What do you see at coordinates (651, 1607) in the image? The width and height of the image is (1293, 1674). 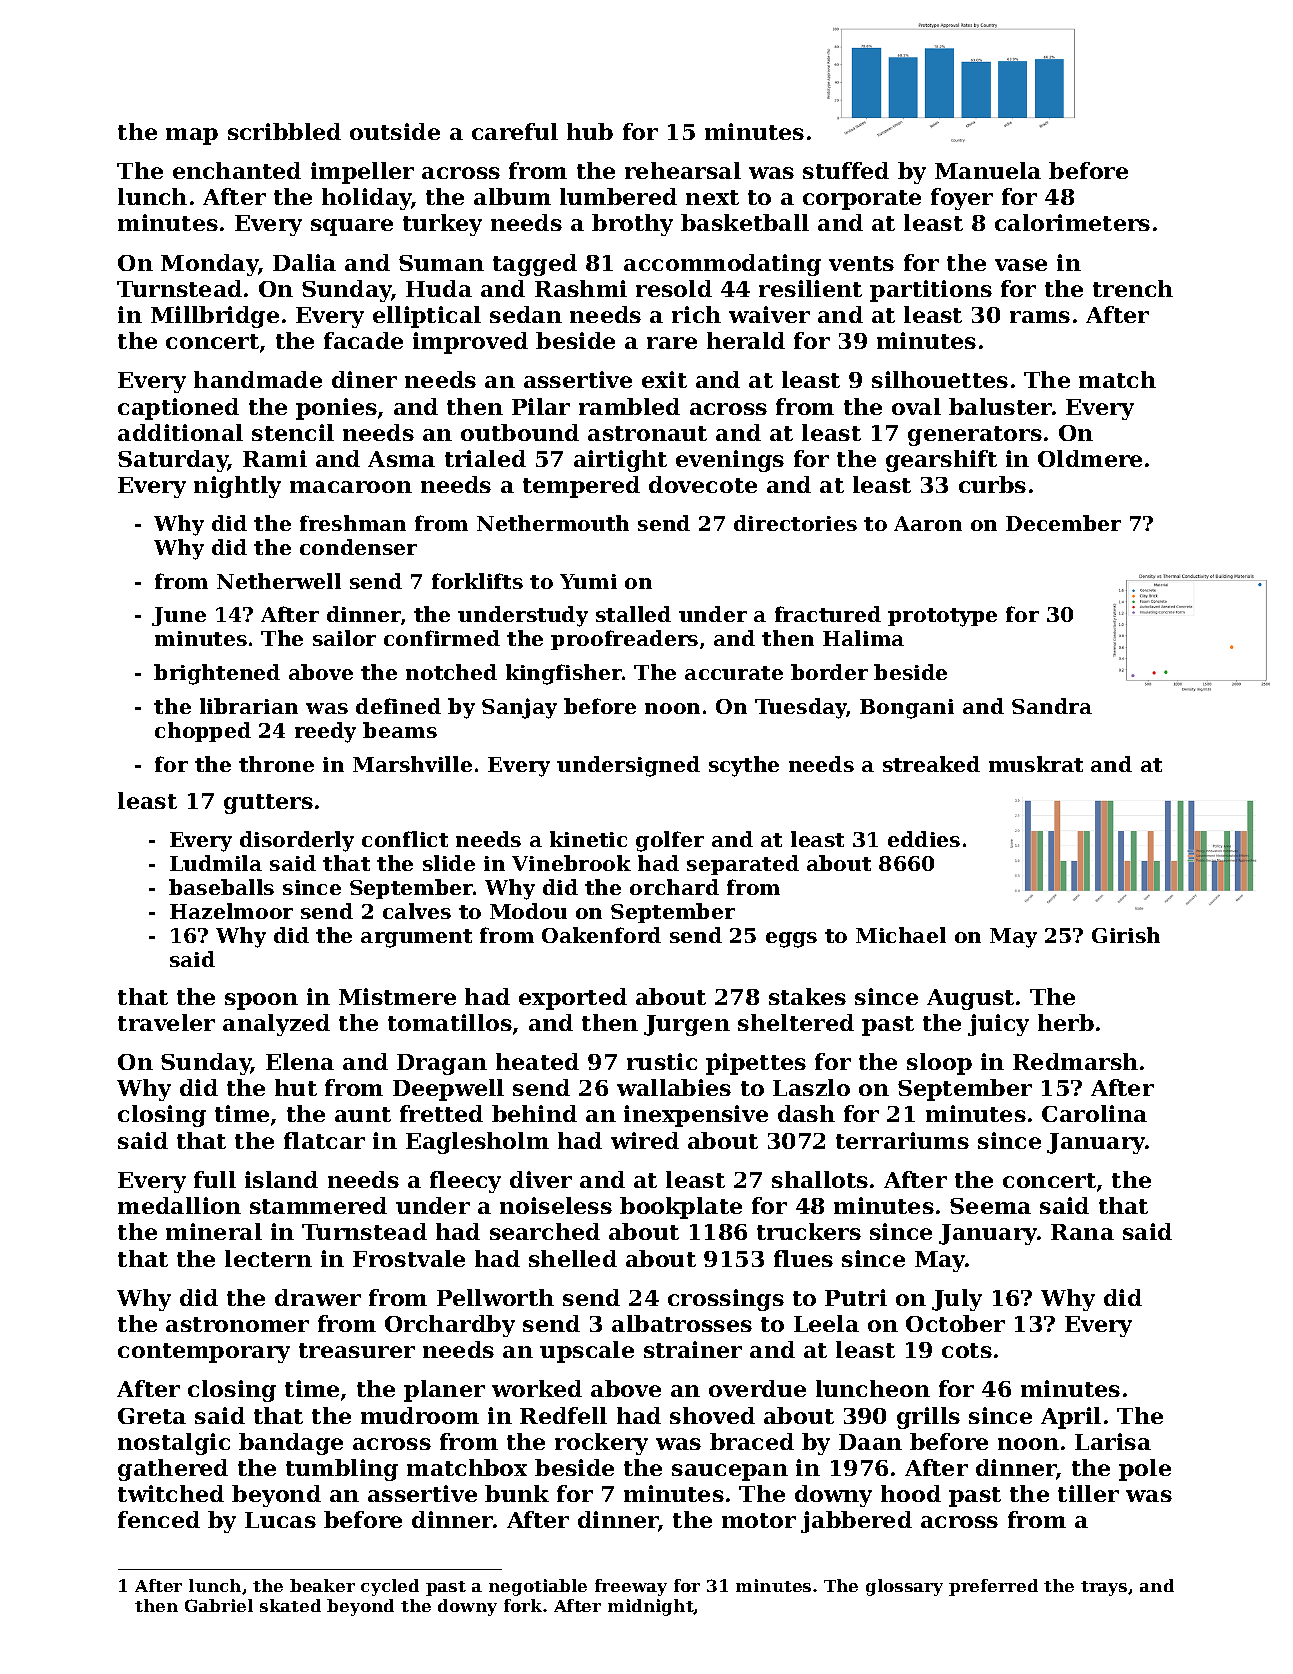 I see `midnight` at bounding box center [651, 1607].
